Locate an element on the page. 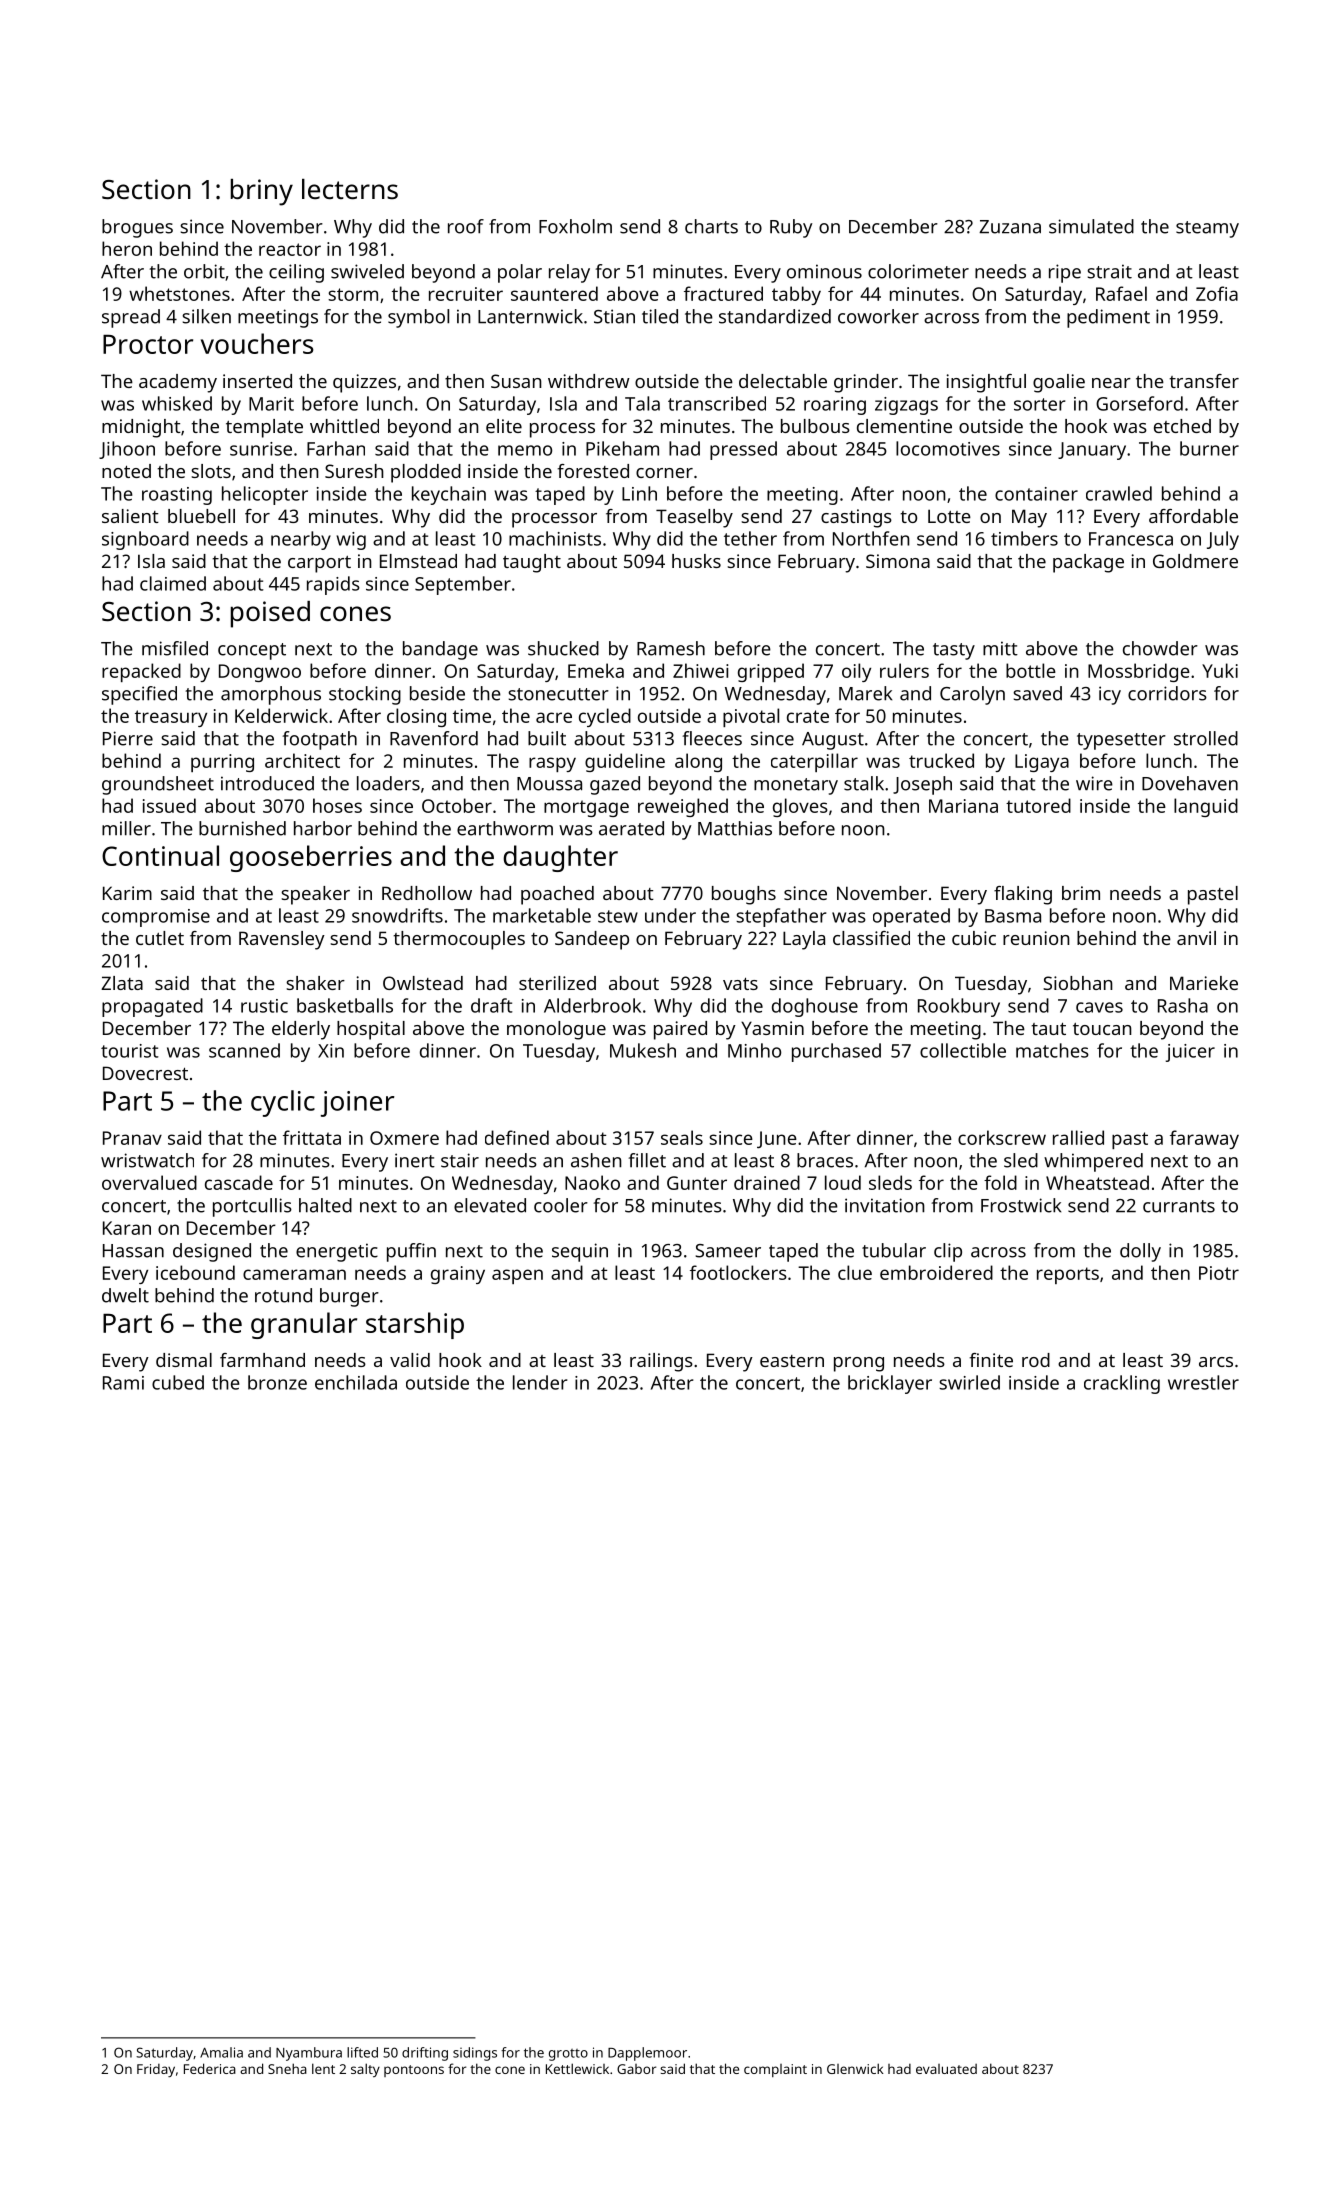 The width and height of the document is (1340, 2206). typesetter is located at coordinates (1121, 741).
